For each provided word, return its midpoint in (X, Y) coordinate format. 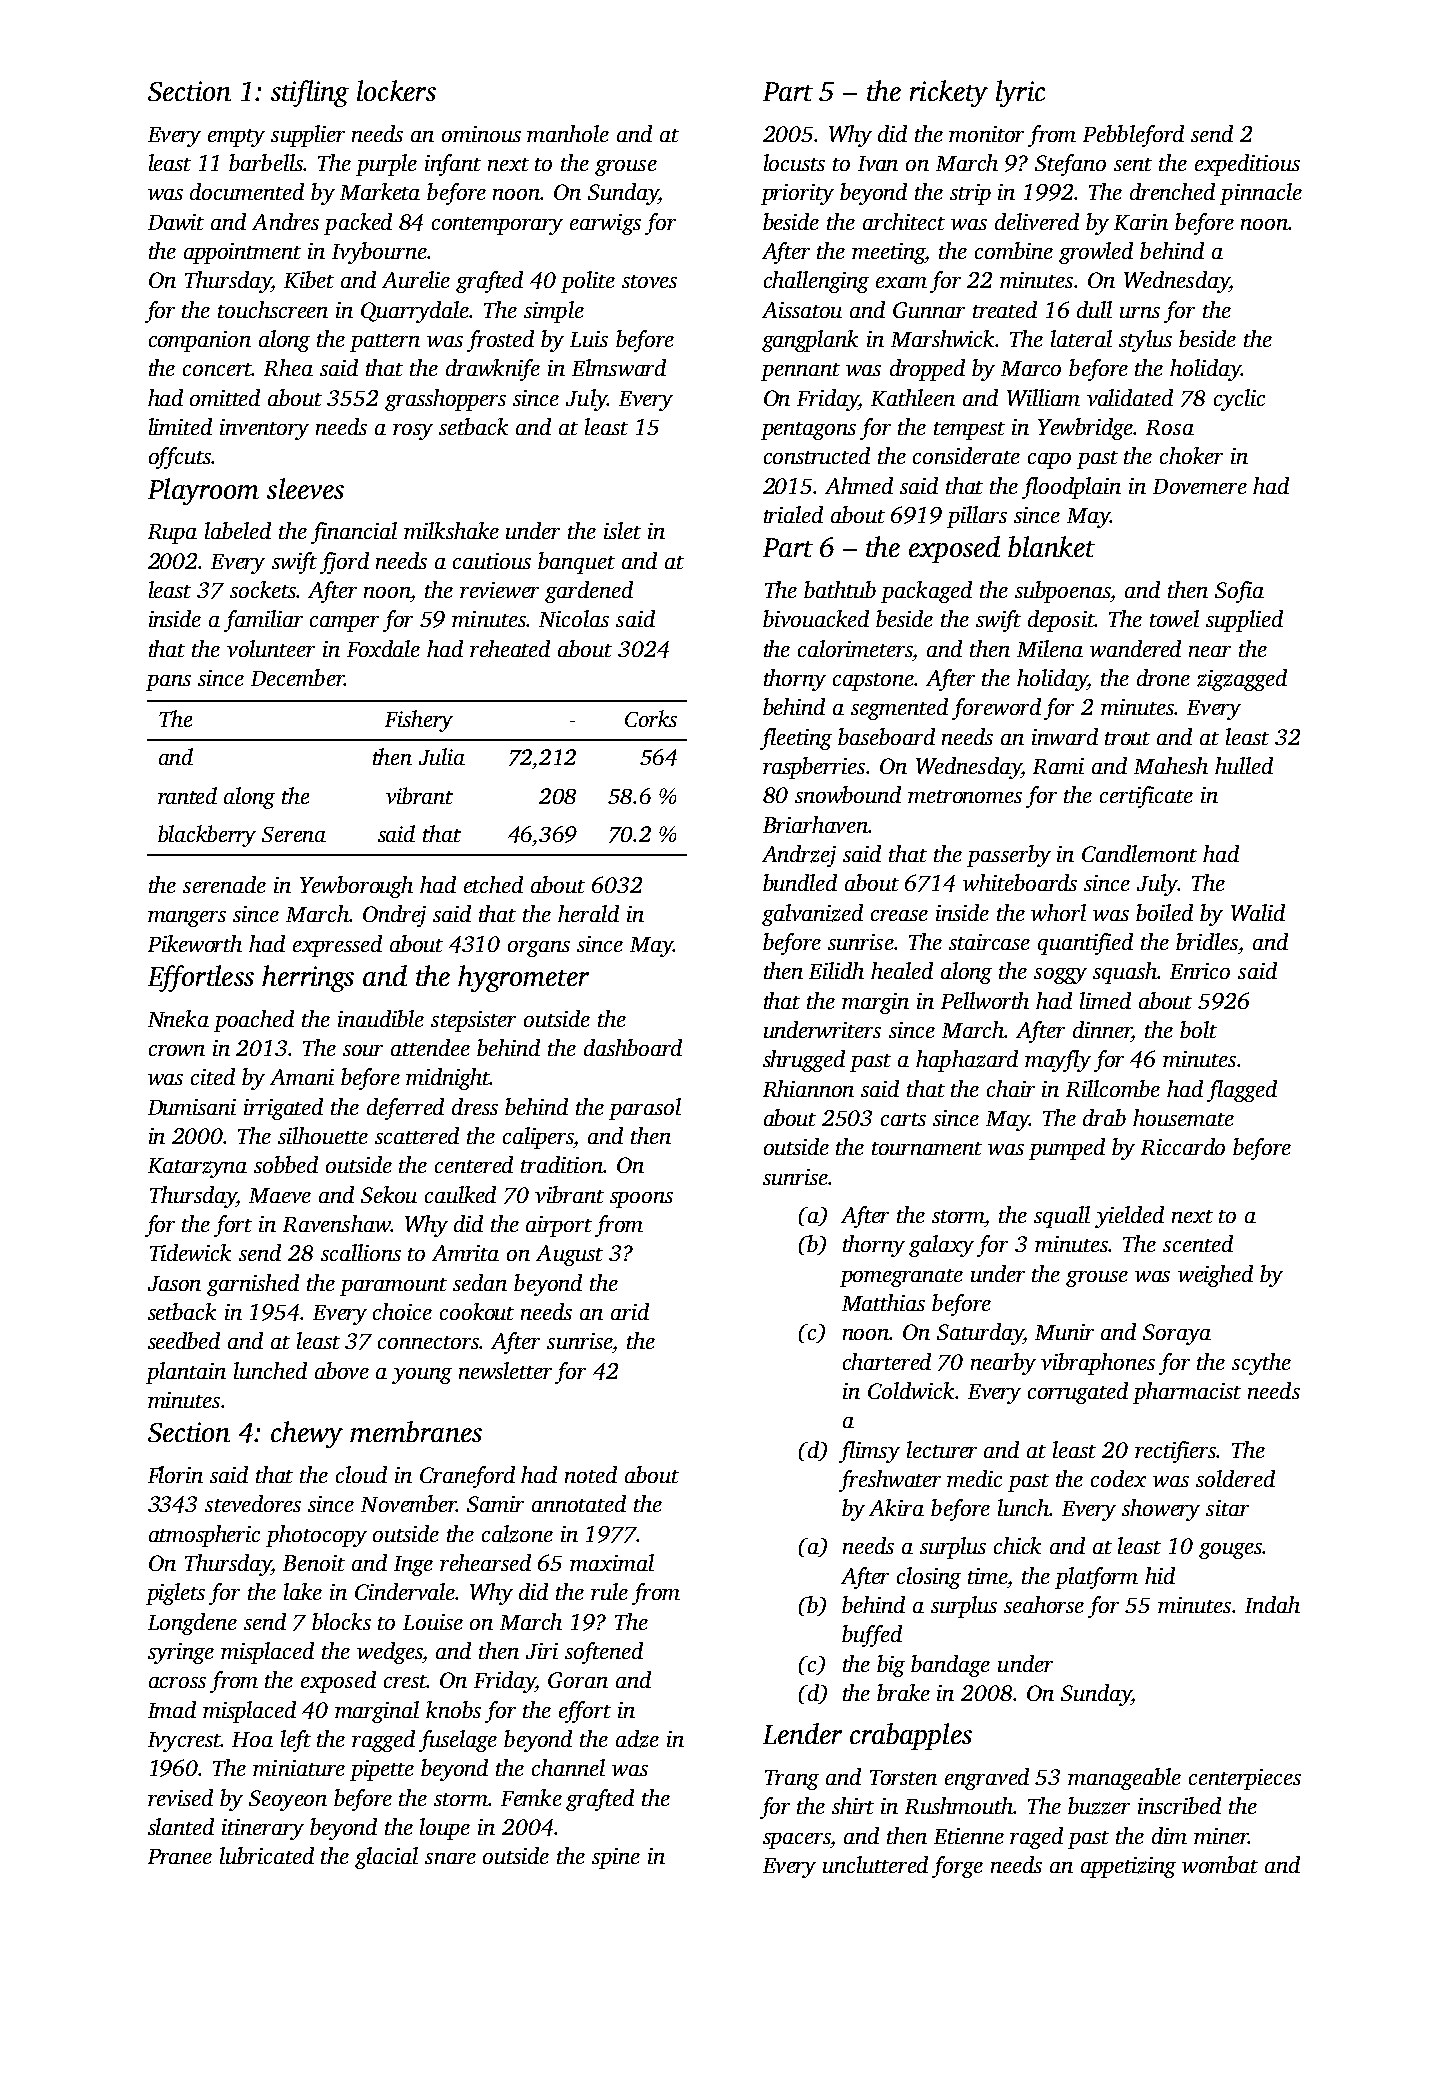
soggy (1060, 976)
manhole (568, 133)
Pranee (180, 1856)
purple (386, 165)
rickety (949, 93)
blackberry (207, 836)
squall (1062, 1217)
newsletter (505, 1370)
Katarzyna (197, 1168)
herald (588, 913)
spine (616, 1858)
